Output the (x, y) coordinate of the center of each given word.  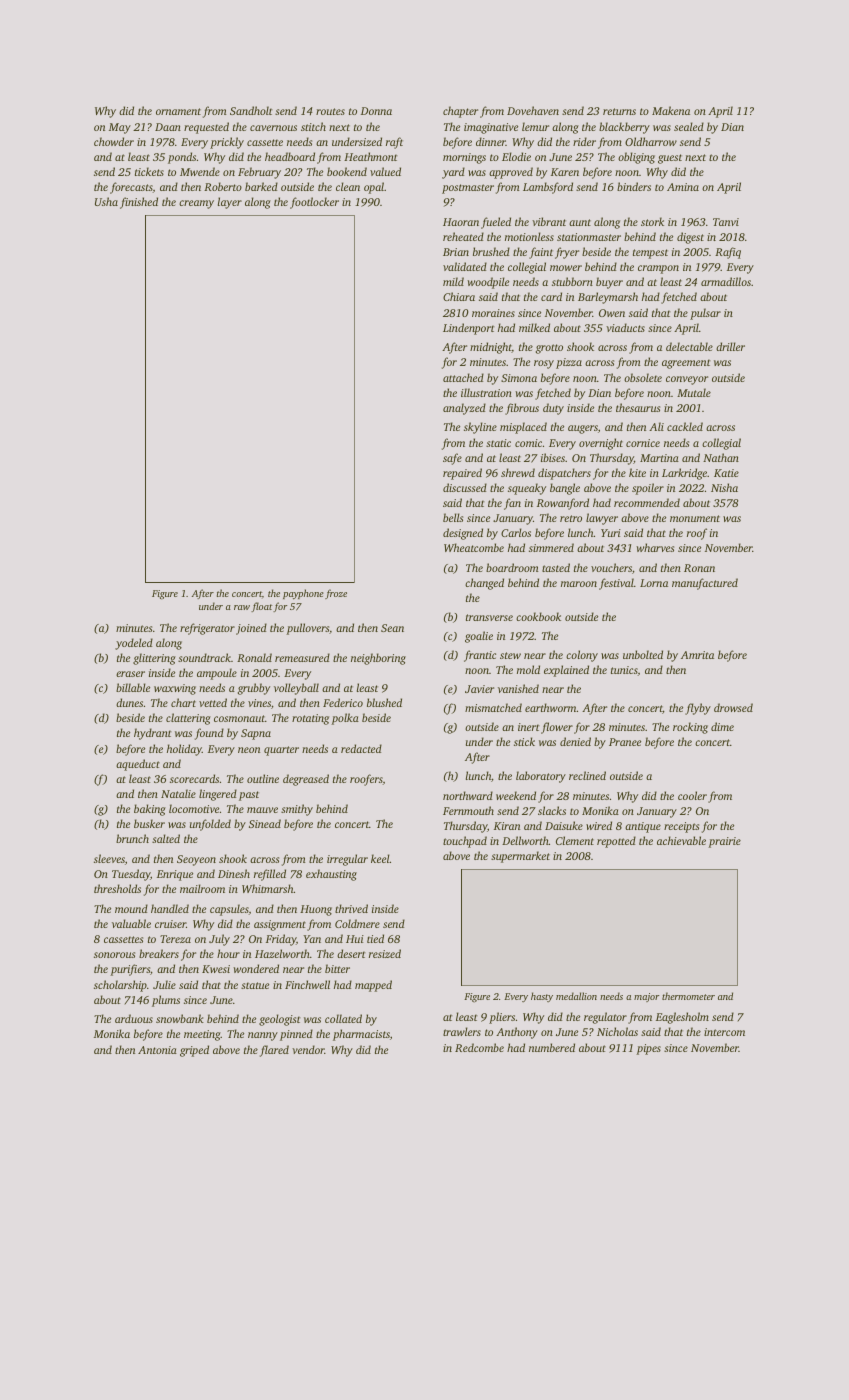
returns (619, 111)
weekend (516, 795)
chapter (460, 112)
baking (150, 810)
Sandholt (251, 110)
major (646, 997)
